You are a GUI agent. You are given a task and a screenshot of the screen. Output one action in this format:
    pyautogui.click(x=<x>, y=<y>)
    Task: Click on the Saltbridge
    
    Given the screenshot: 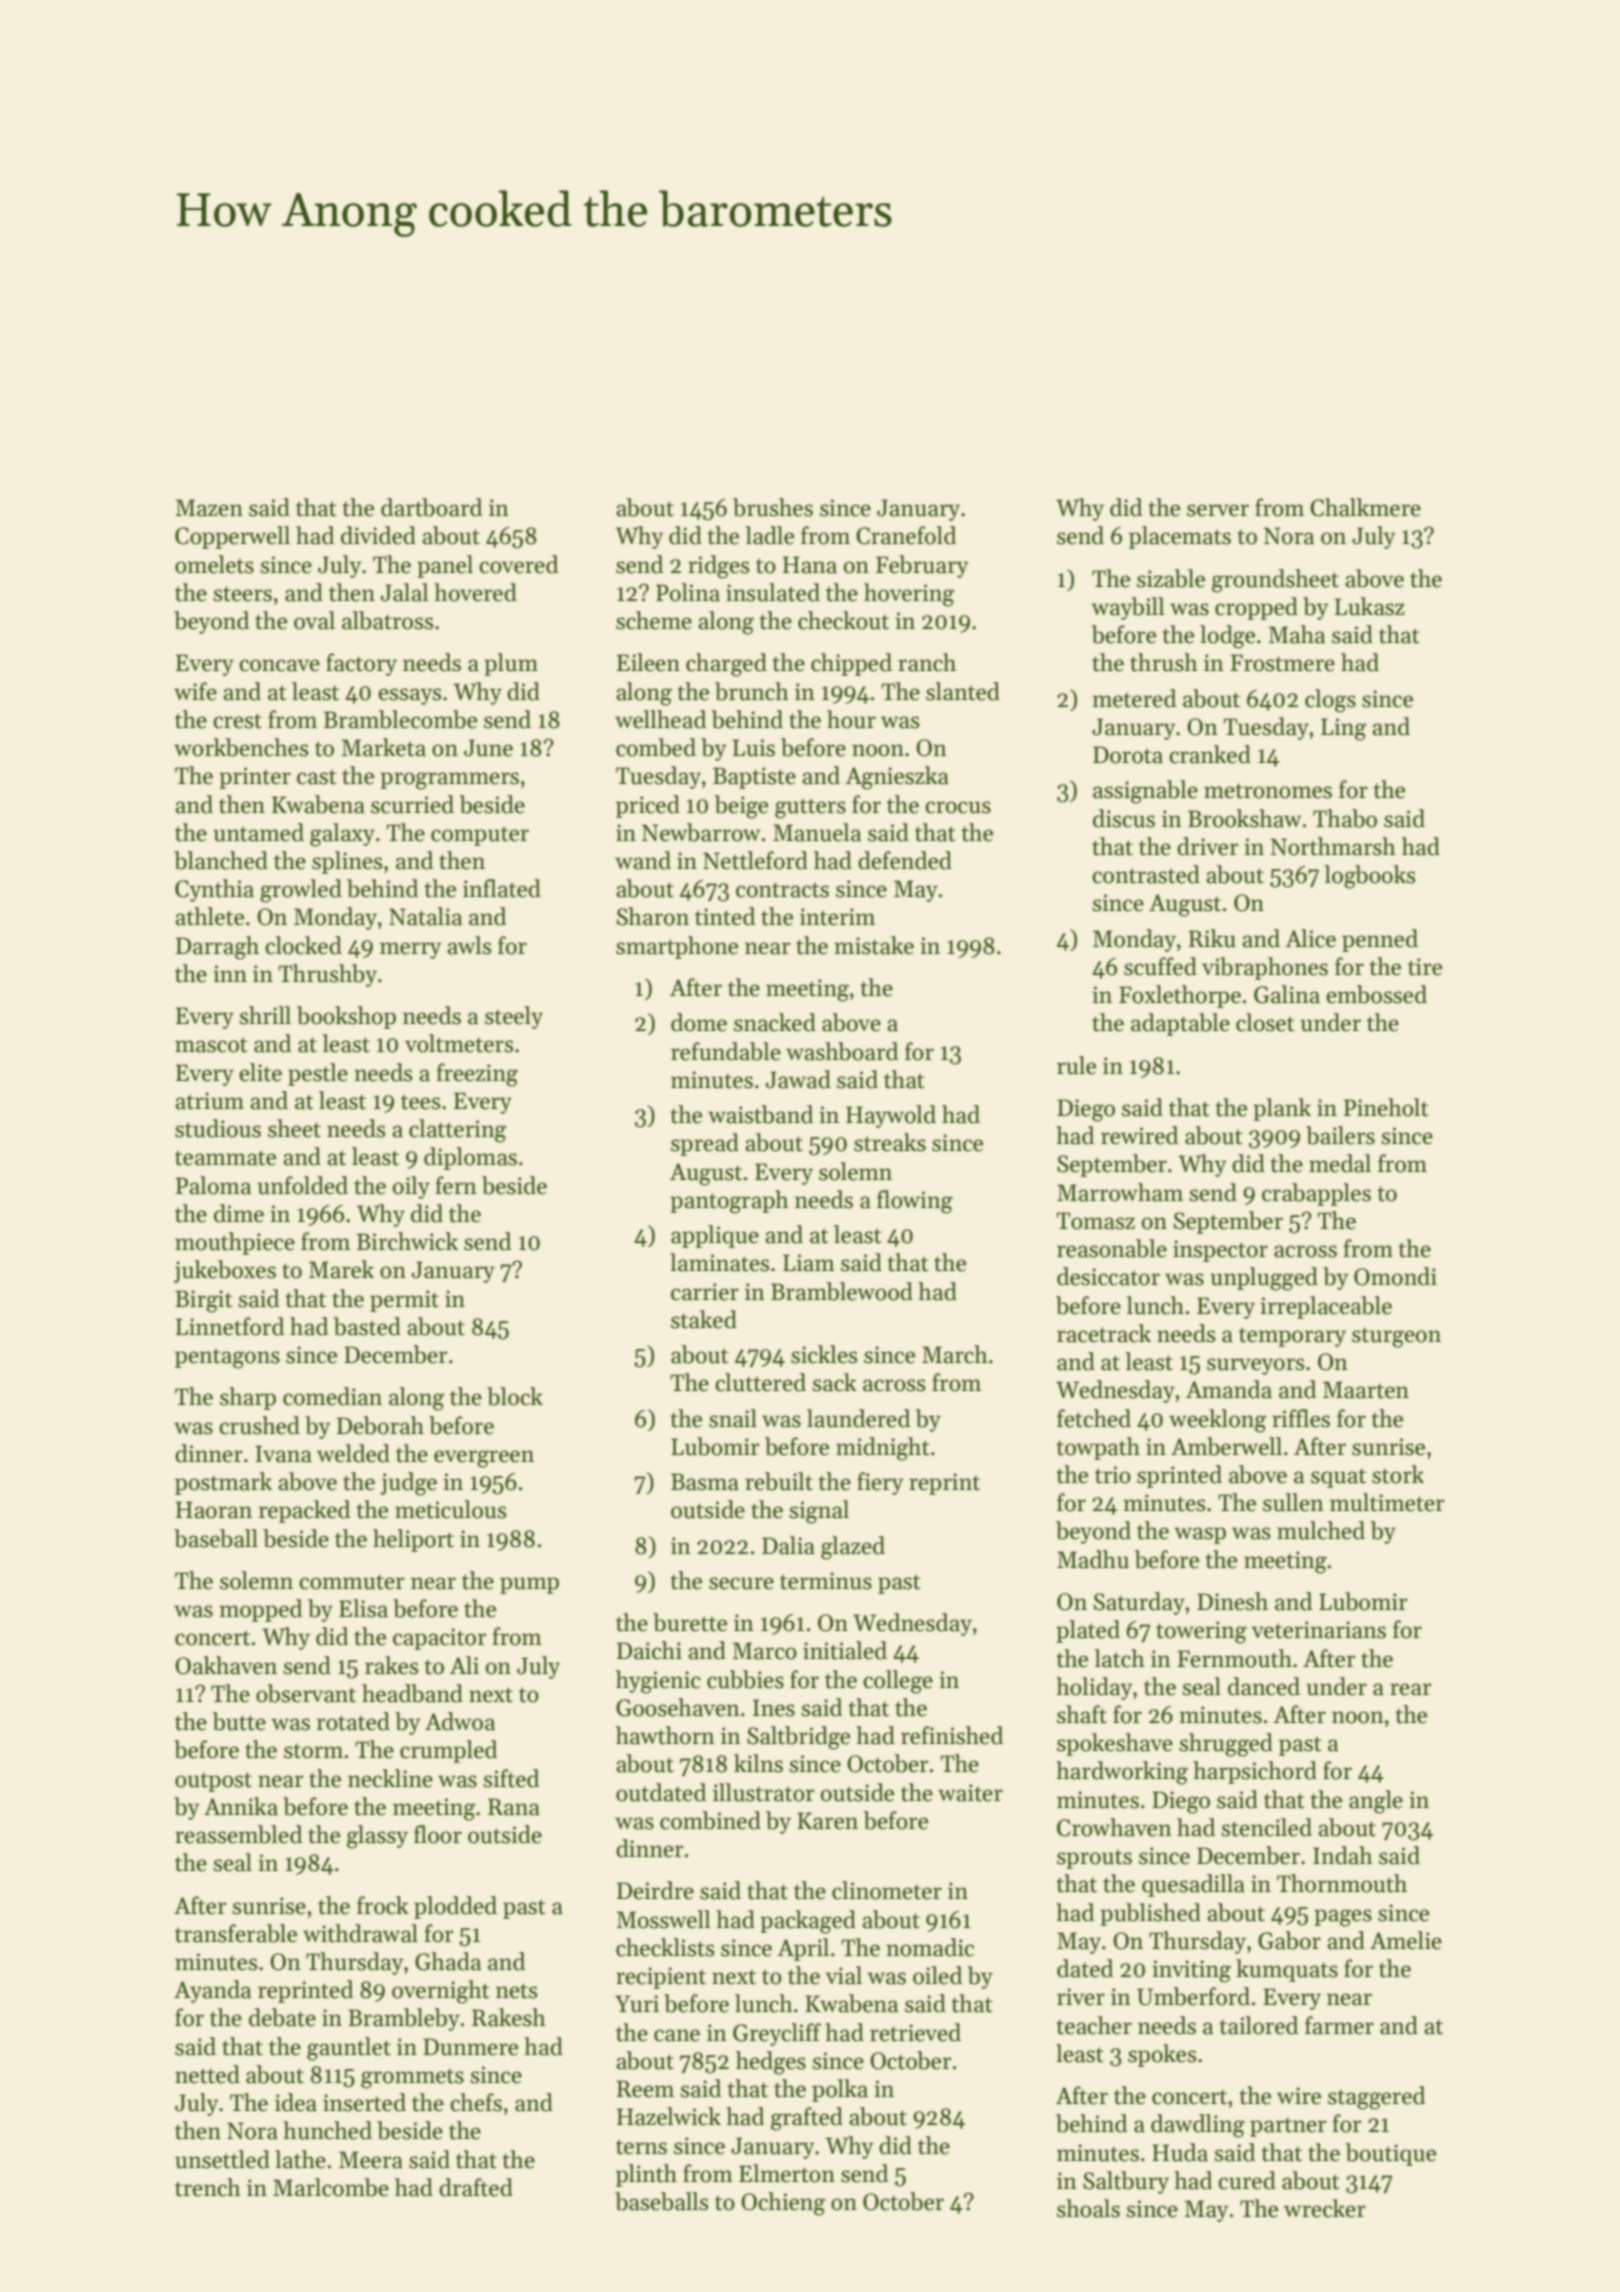 What is the action you would take?
    pyautogui.click(x=798, y=1738)
